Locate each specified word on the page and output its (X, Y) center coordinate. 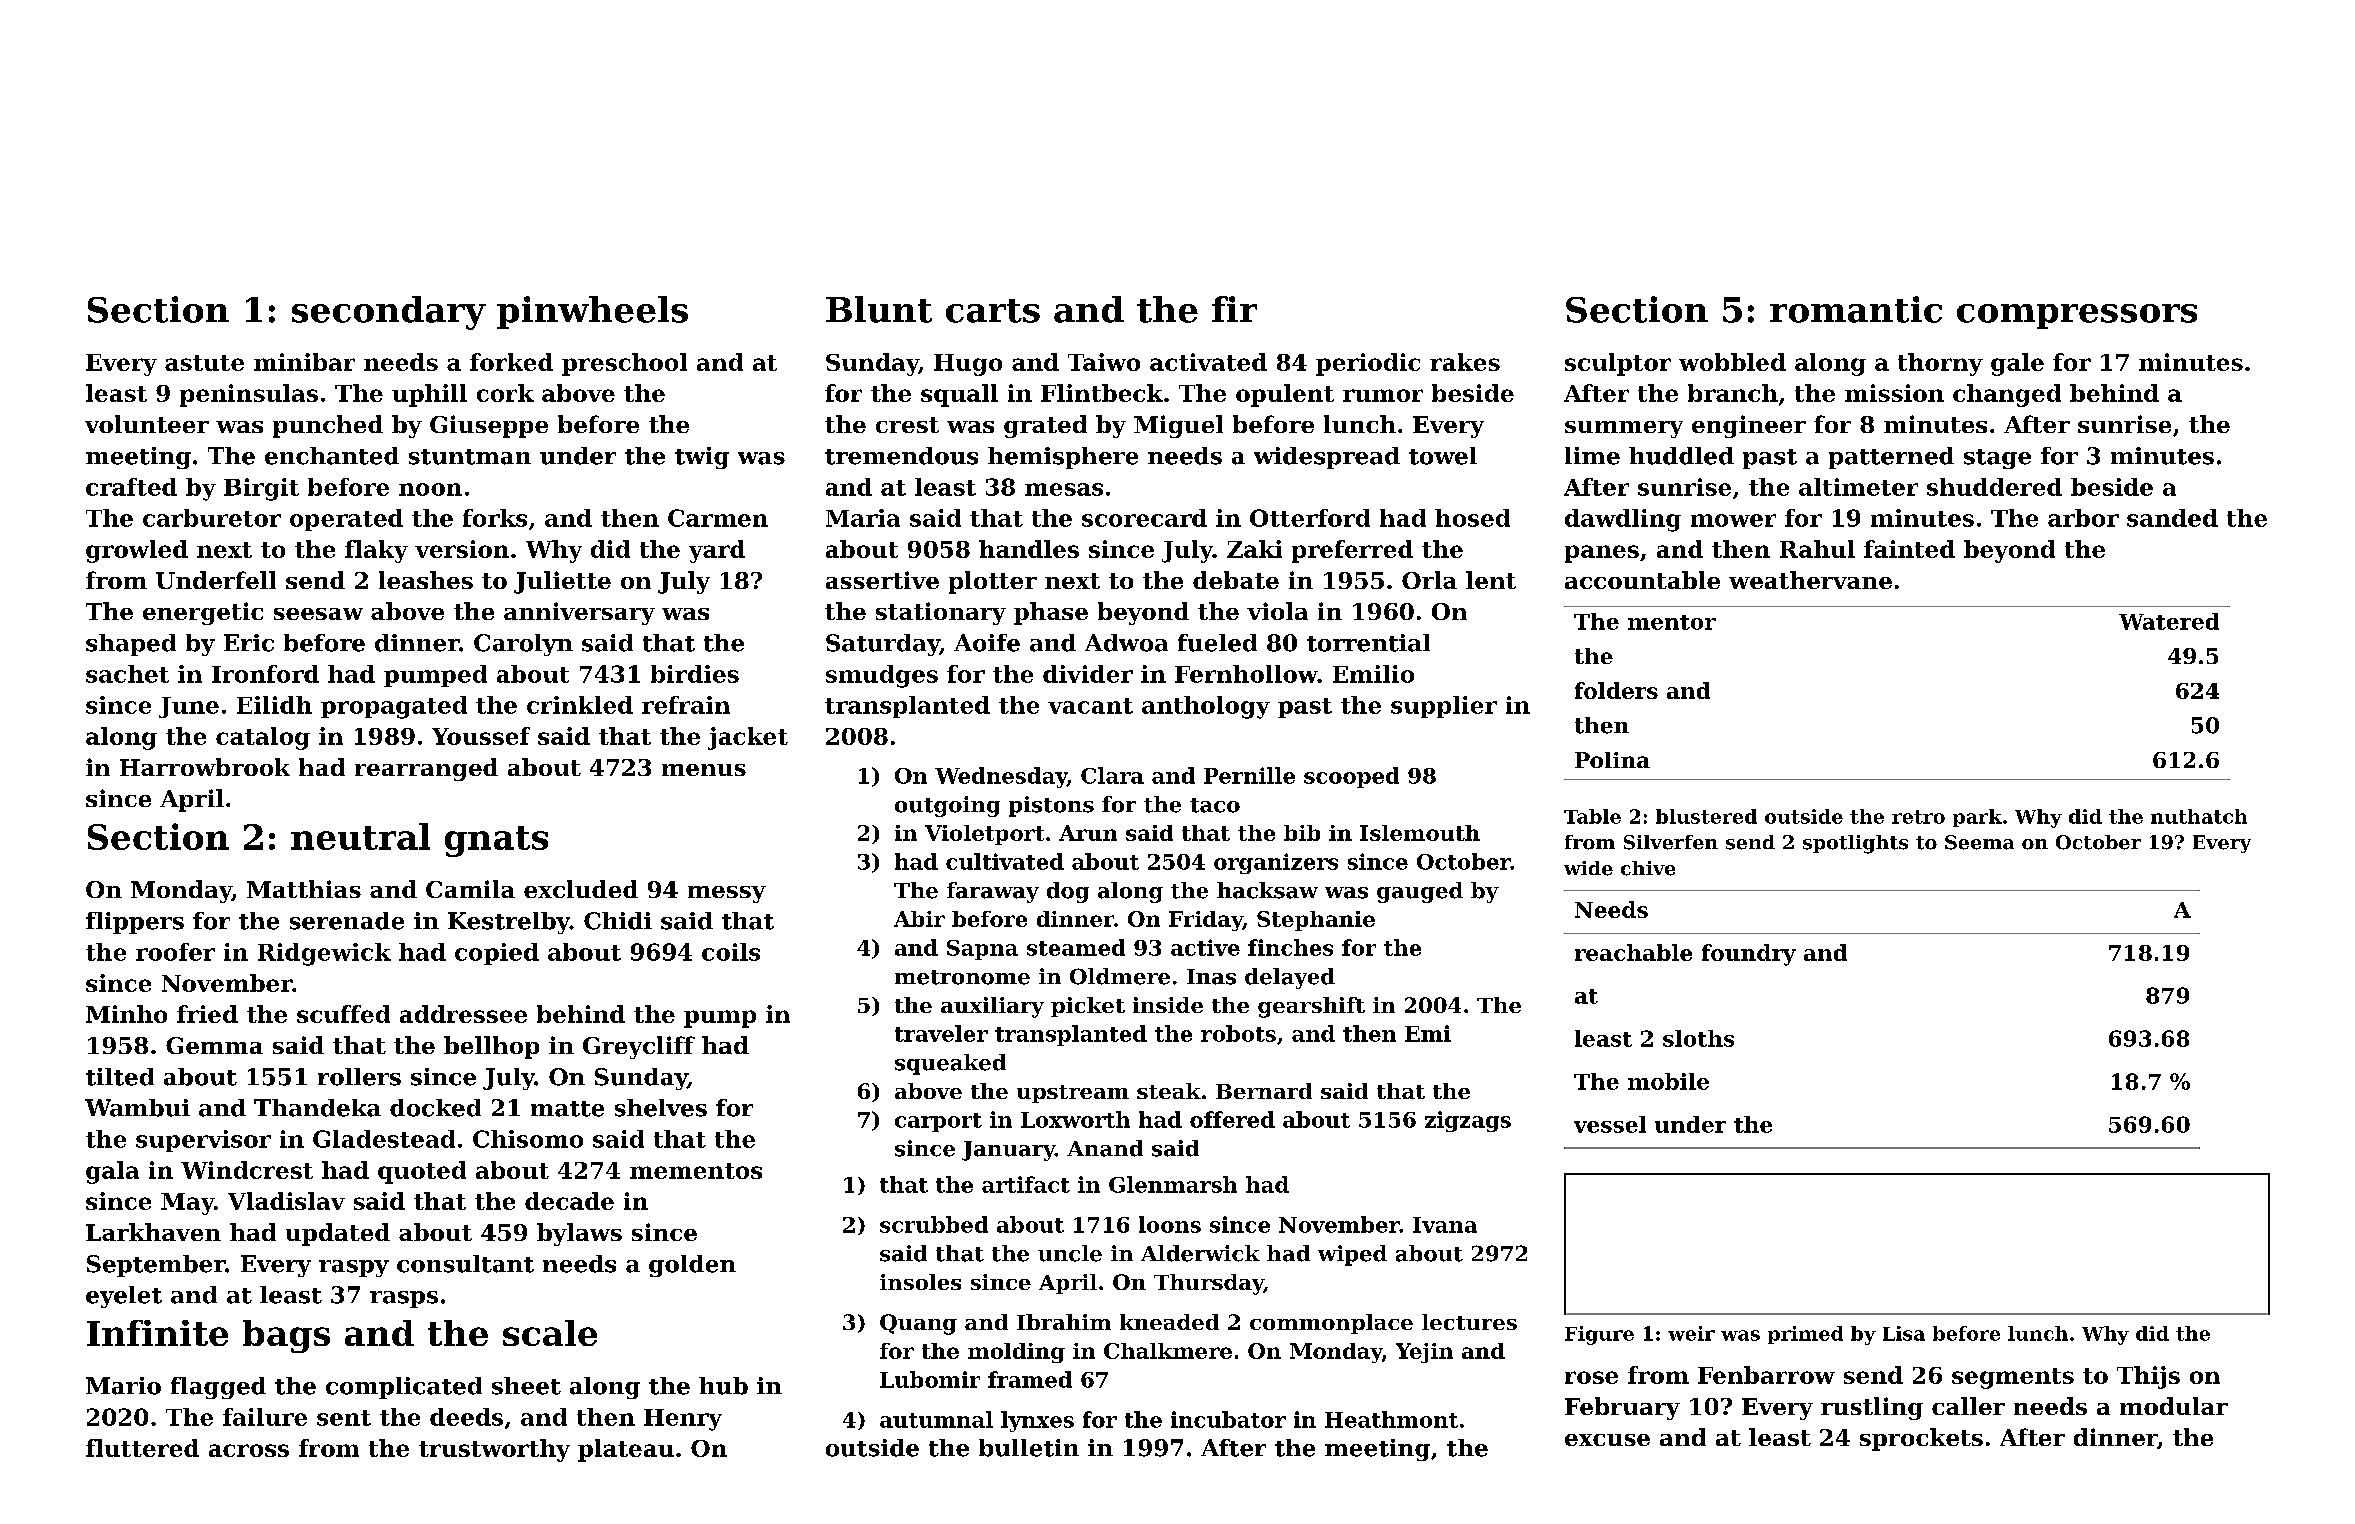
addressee (463, 1014)
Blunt (879, 309)
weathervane (1810, 580)
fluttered (142, 1448)
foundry (1749, 955)
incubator (1228, 1419)
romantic (1856, 309)
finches (1290, 947)
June (189, 707)
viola (1277, 611)
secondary (389, 313)
